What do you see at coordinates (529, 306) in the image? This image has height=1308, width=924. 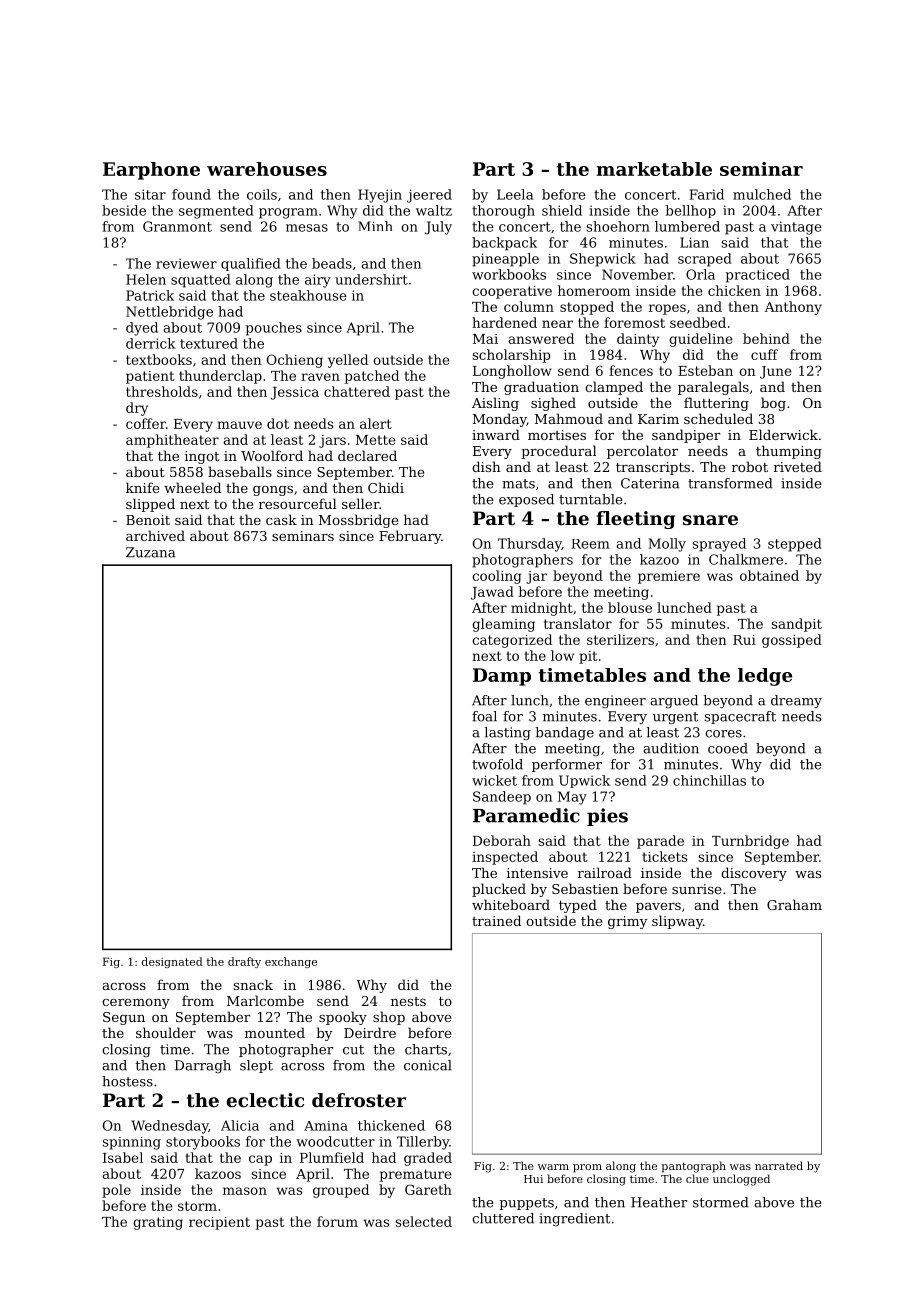 I see `column` at bounding box center [529, 306].
